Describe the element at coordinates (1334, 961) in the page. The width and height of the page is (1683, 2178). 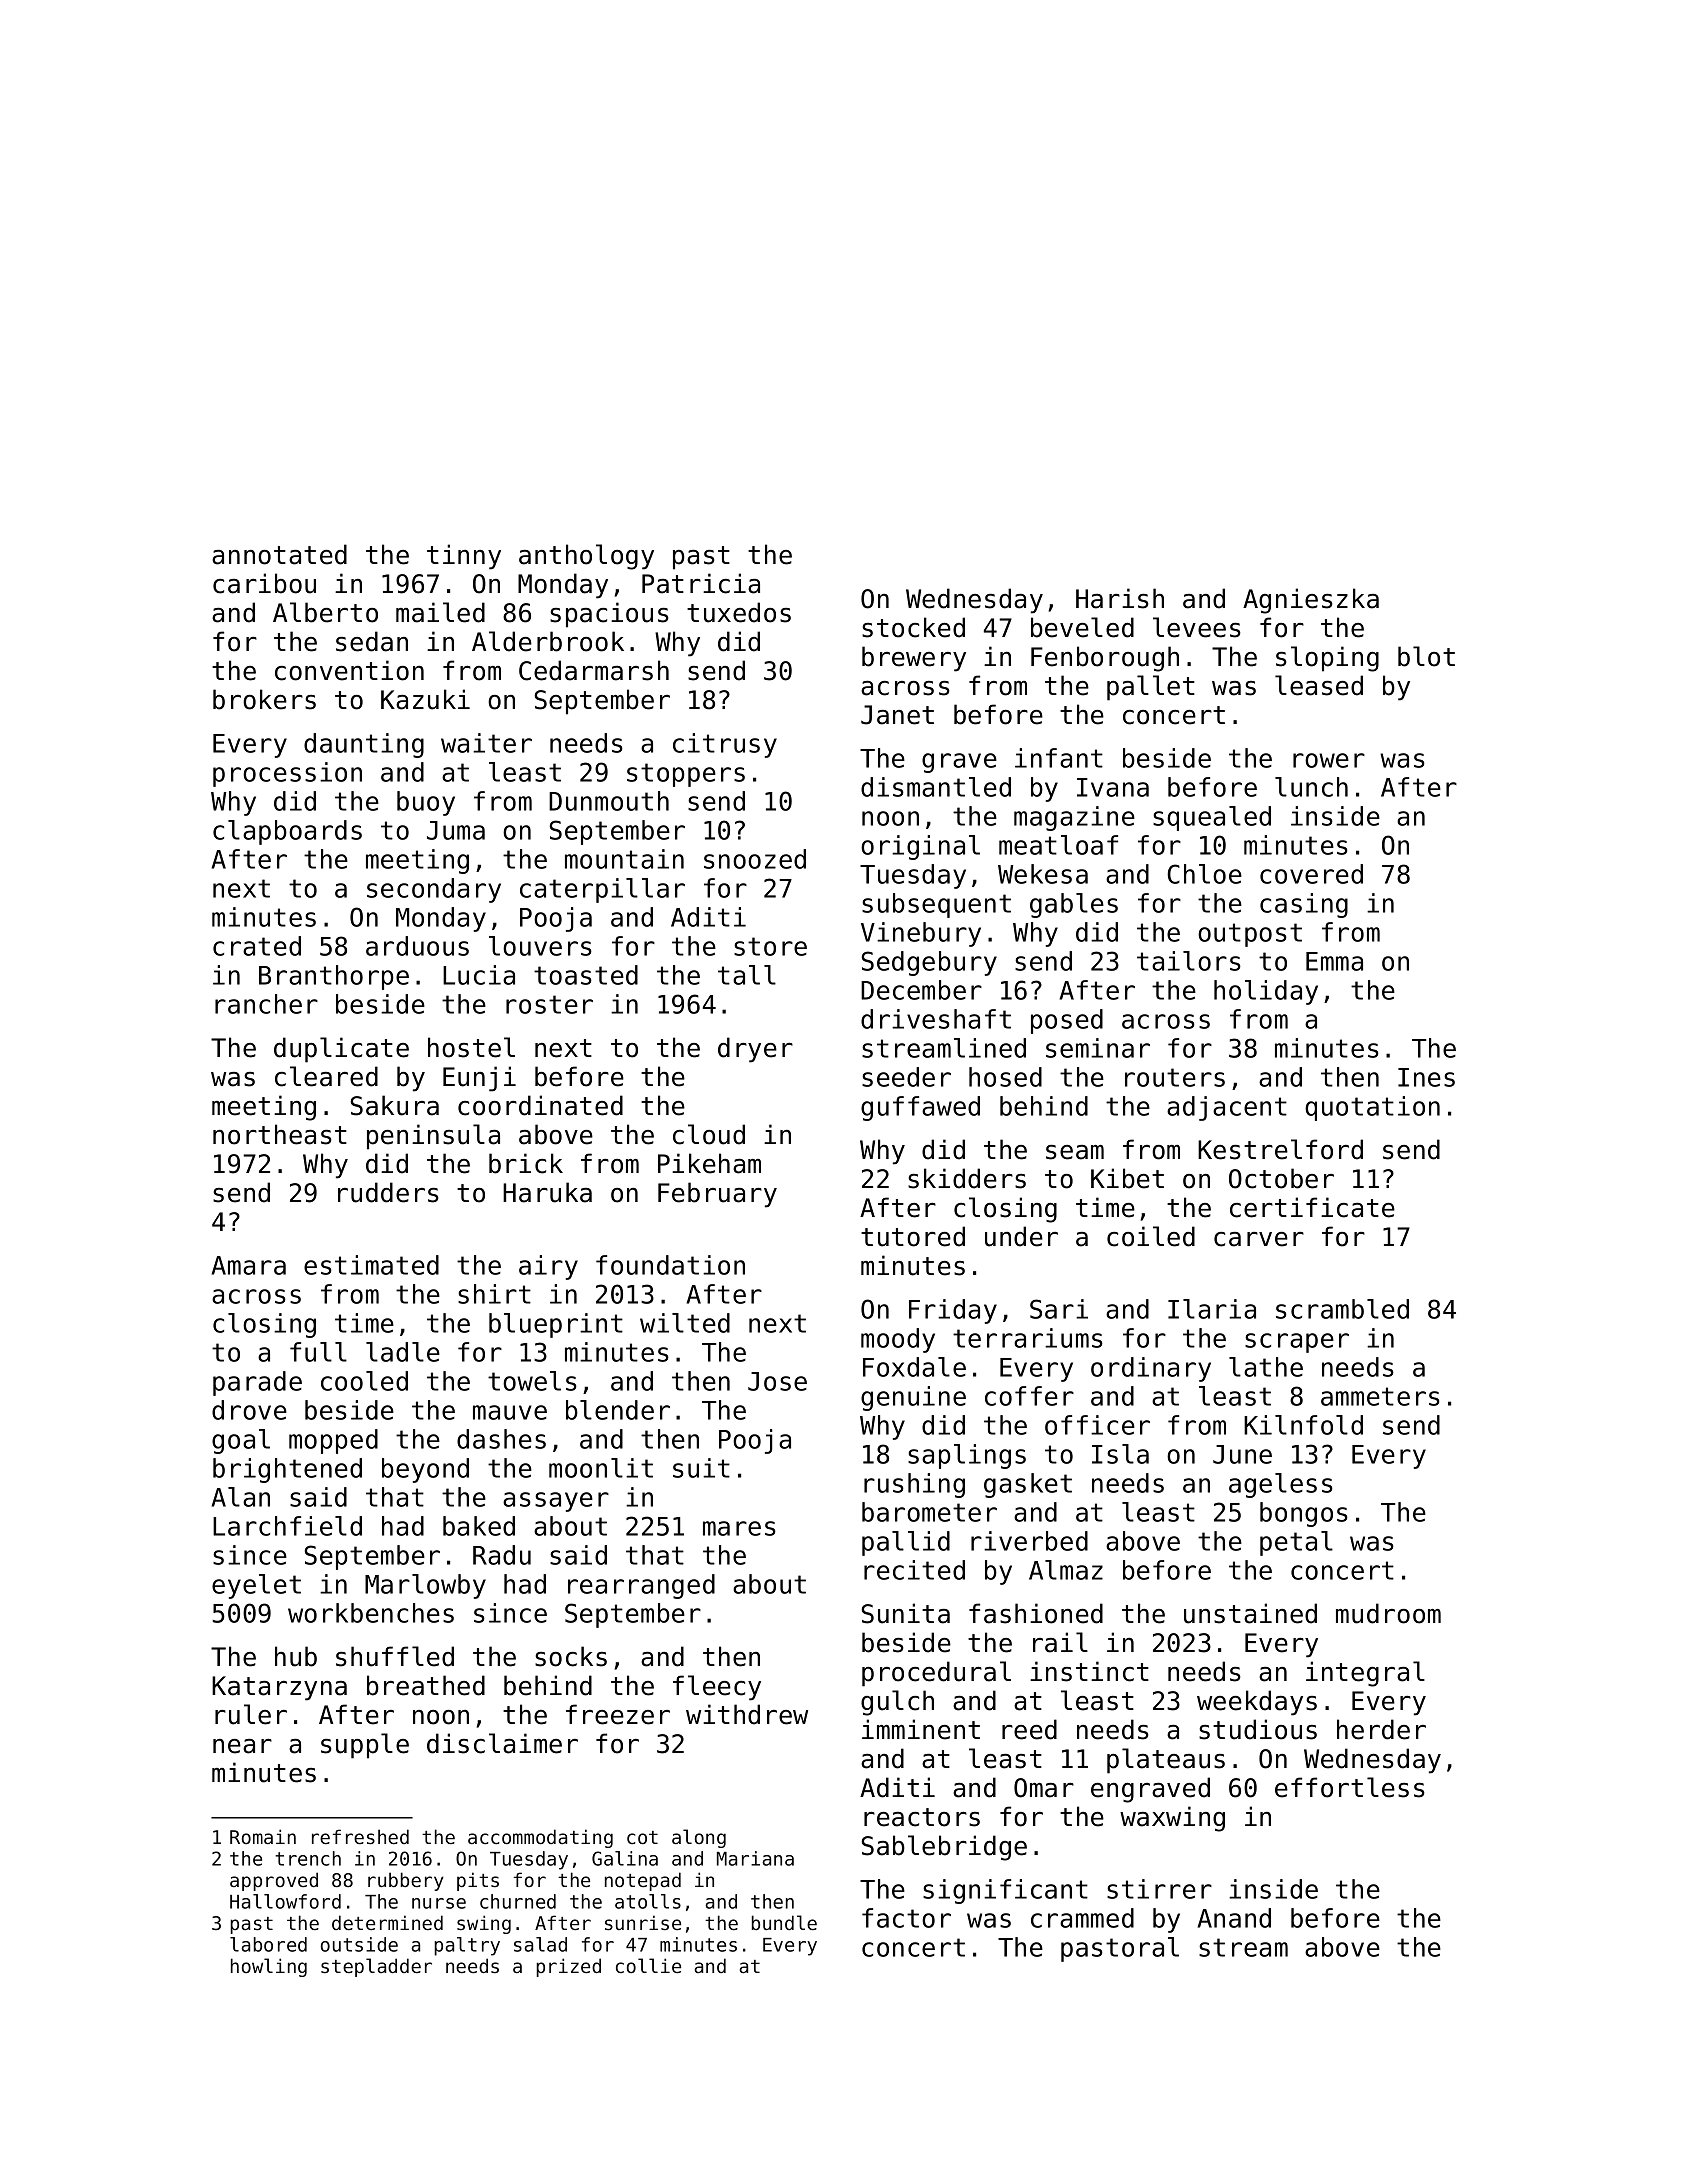
I see `Emma` at that location.
